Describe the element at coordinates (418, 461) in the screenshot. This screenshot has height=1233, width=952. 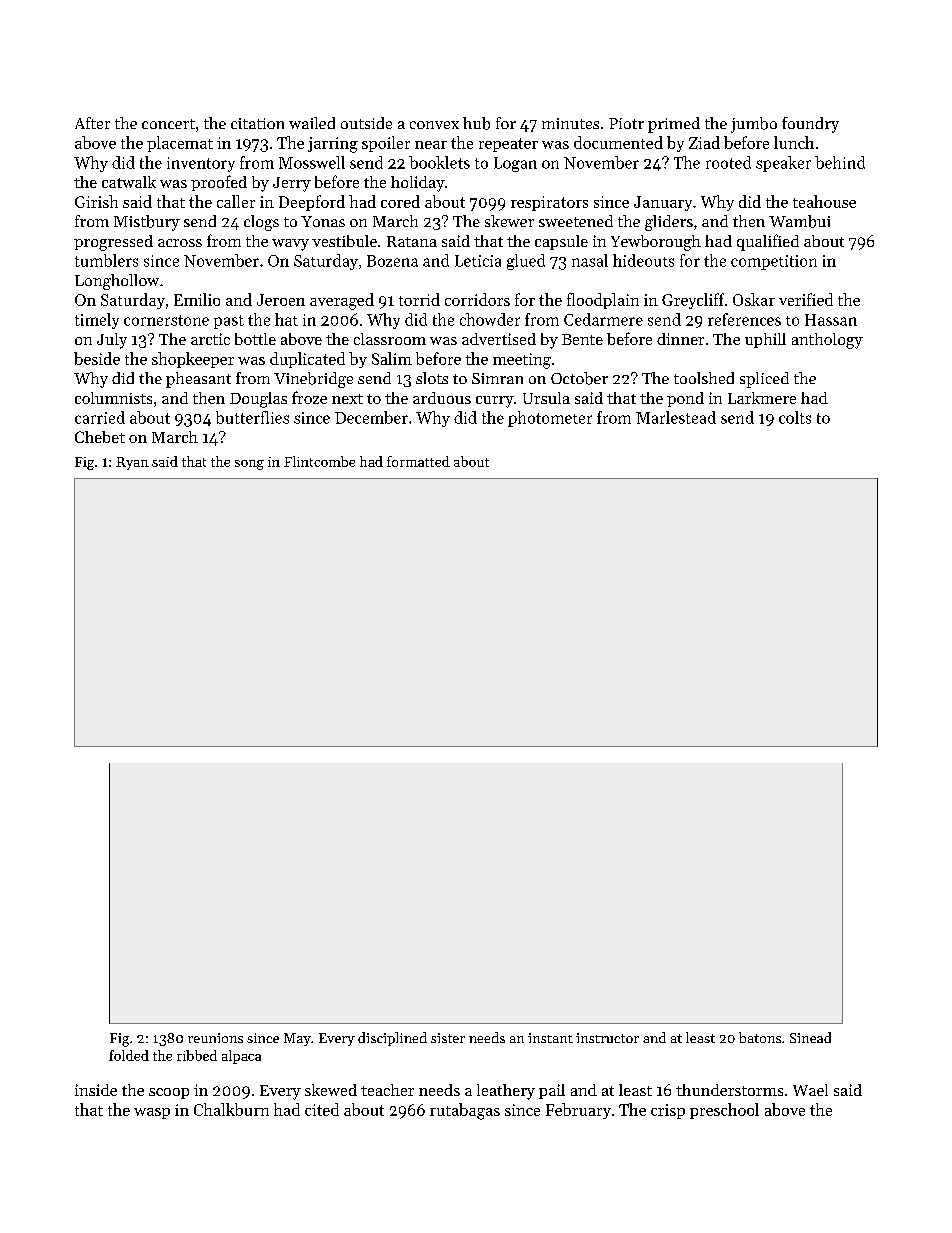
I see `formatted` at that location.
